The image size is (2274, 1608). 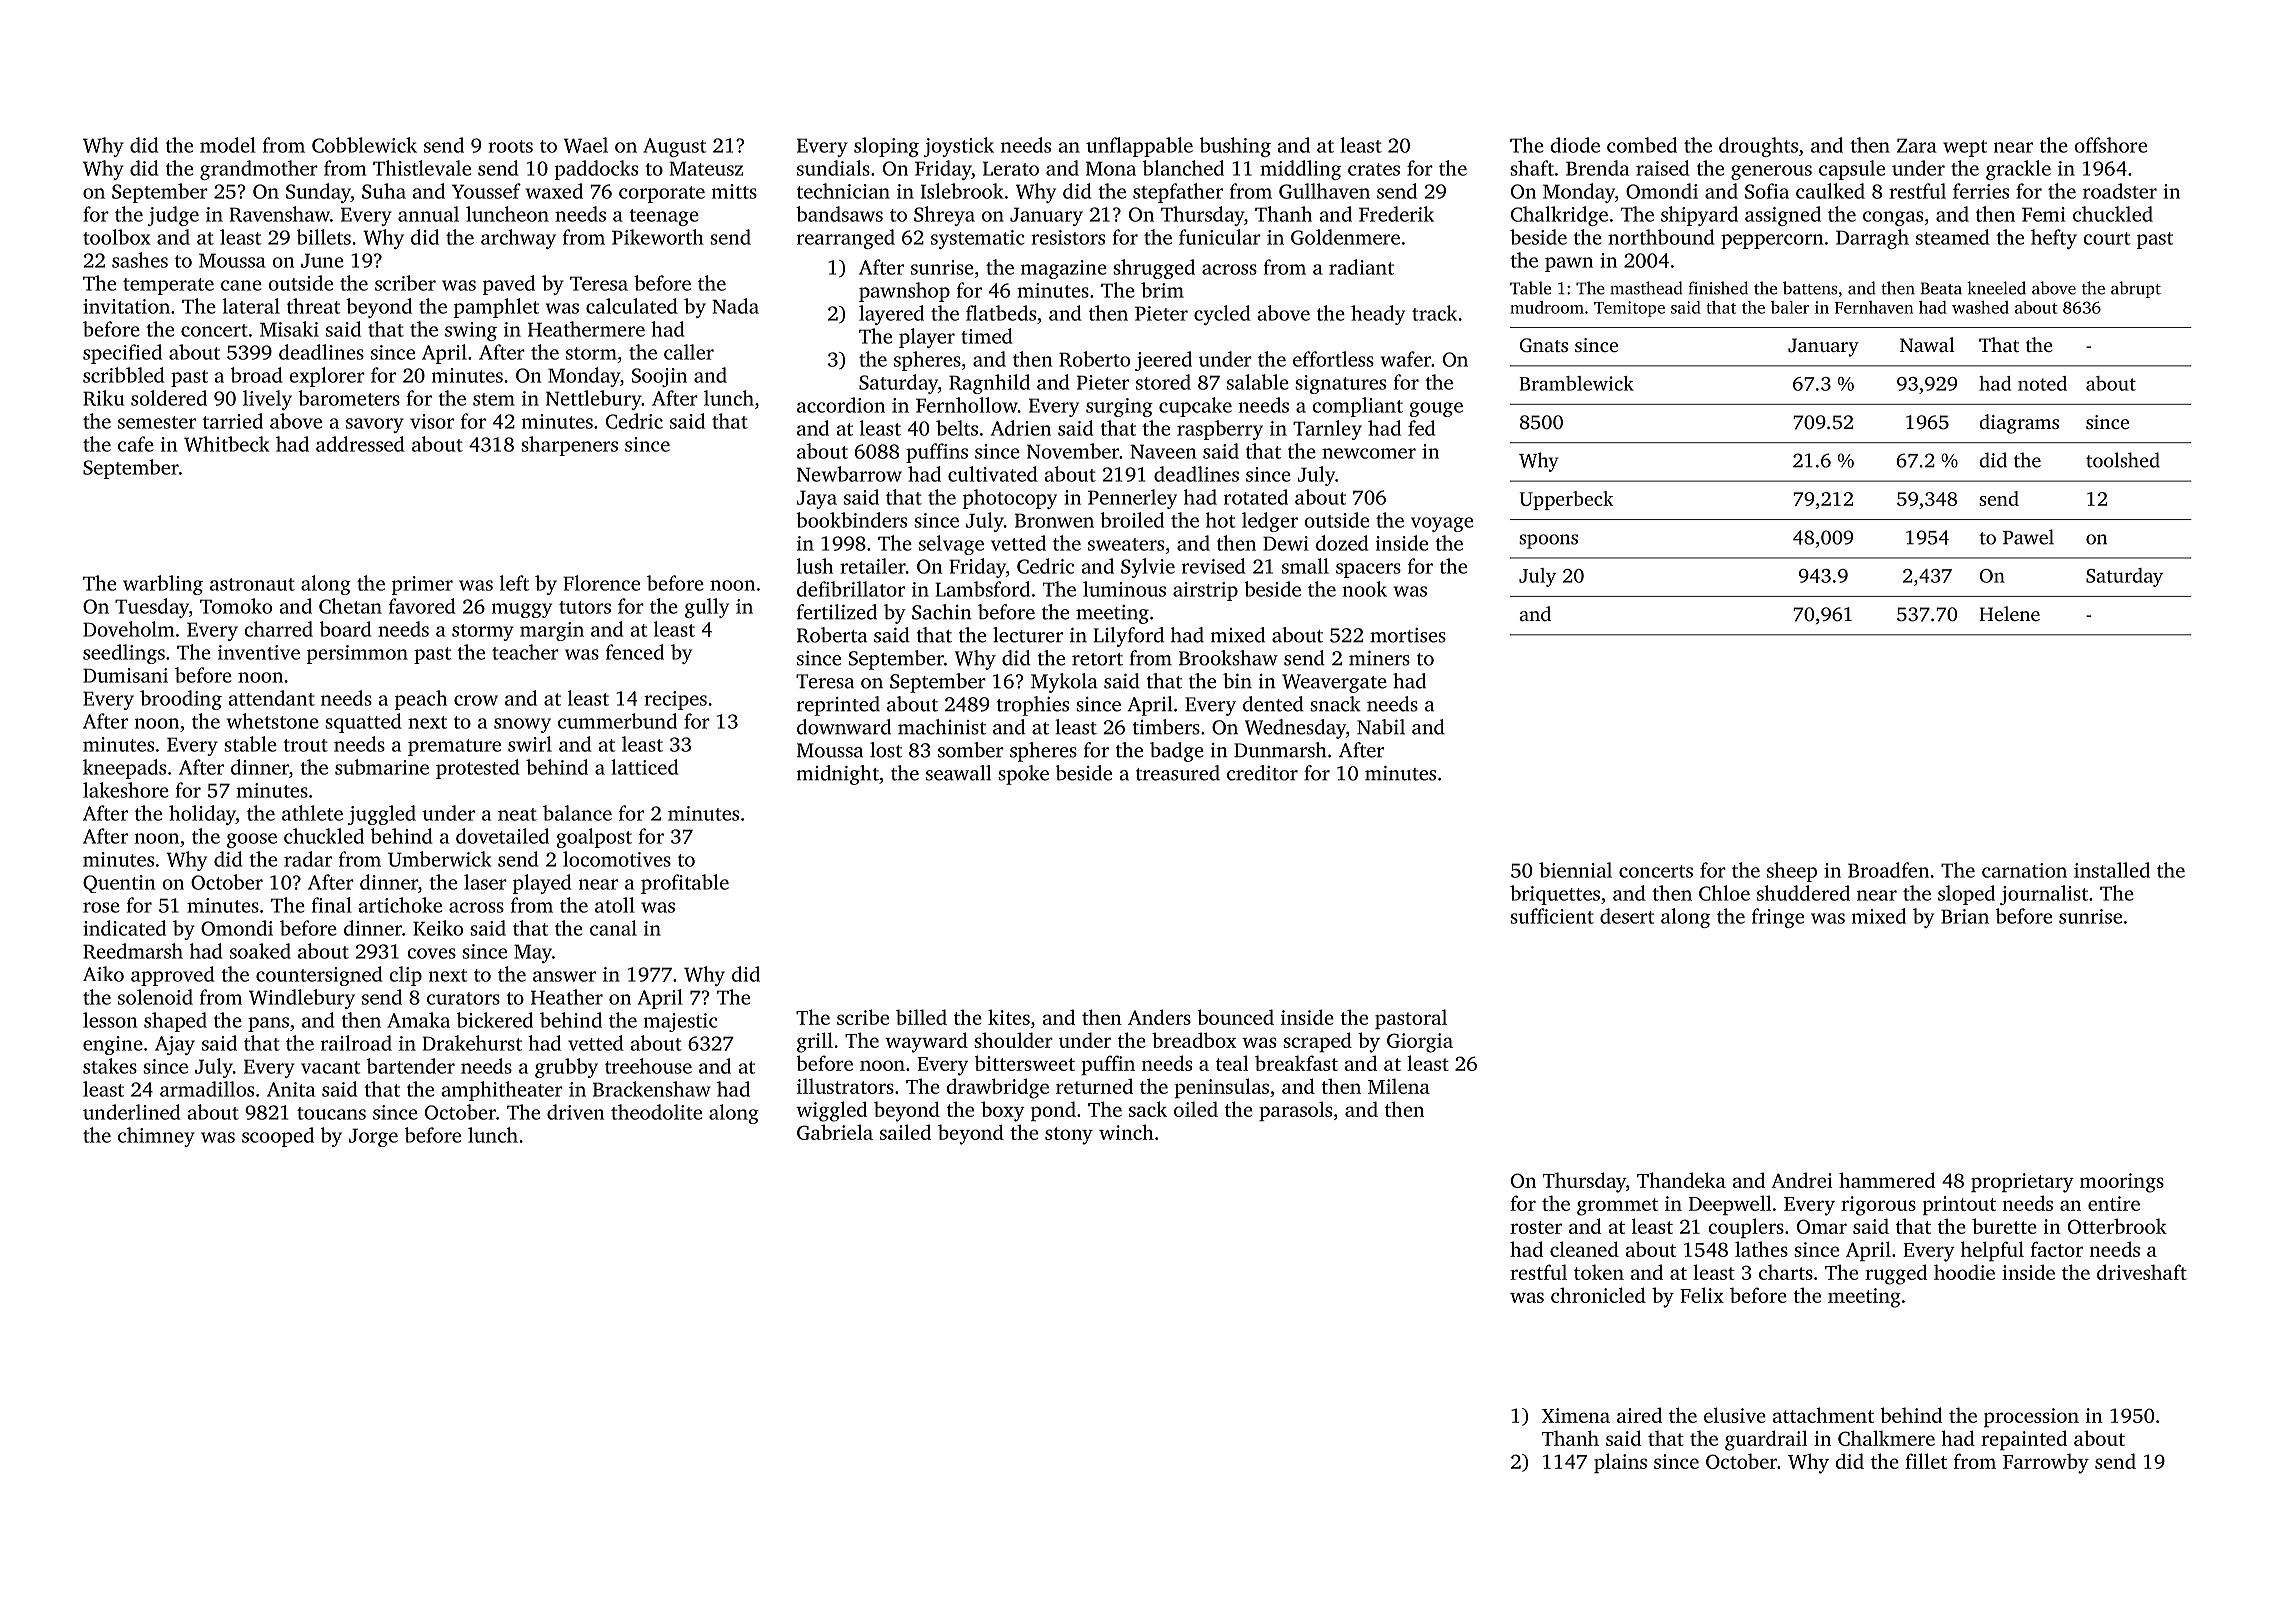 I want to click on Youssef, so click(x=486, y=191).
